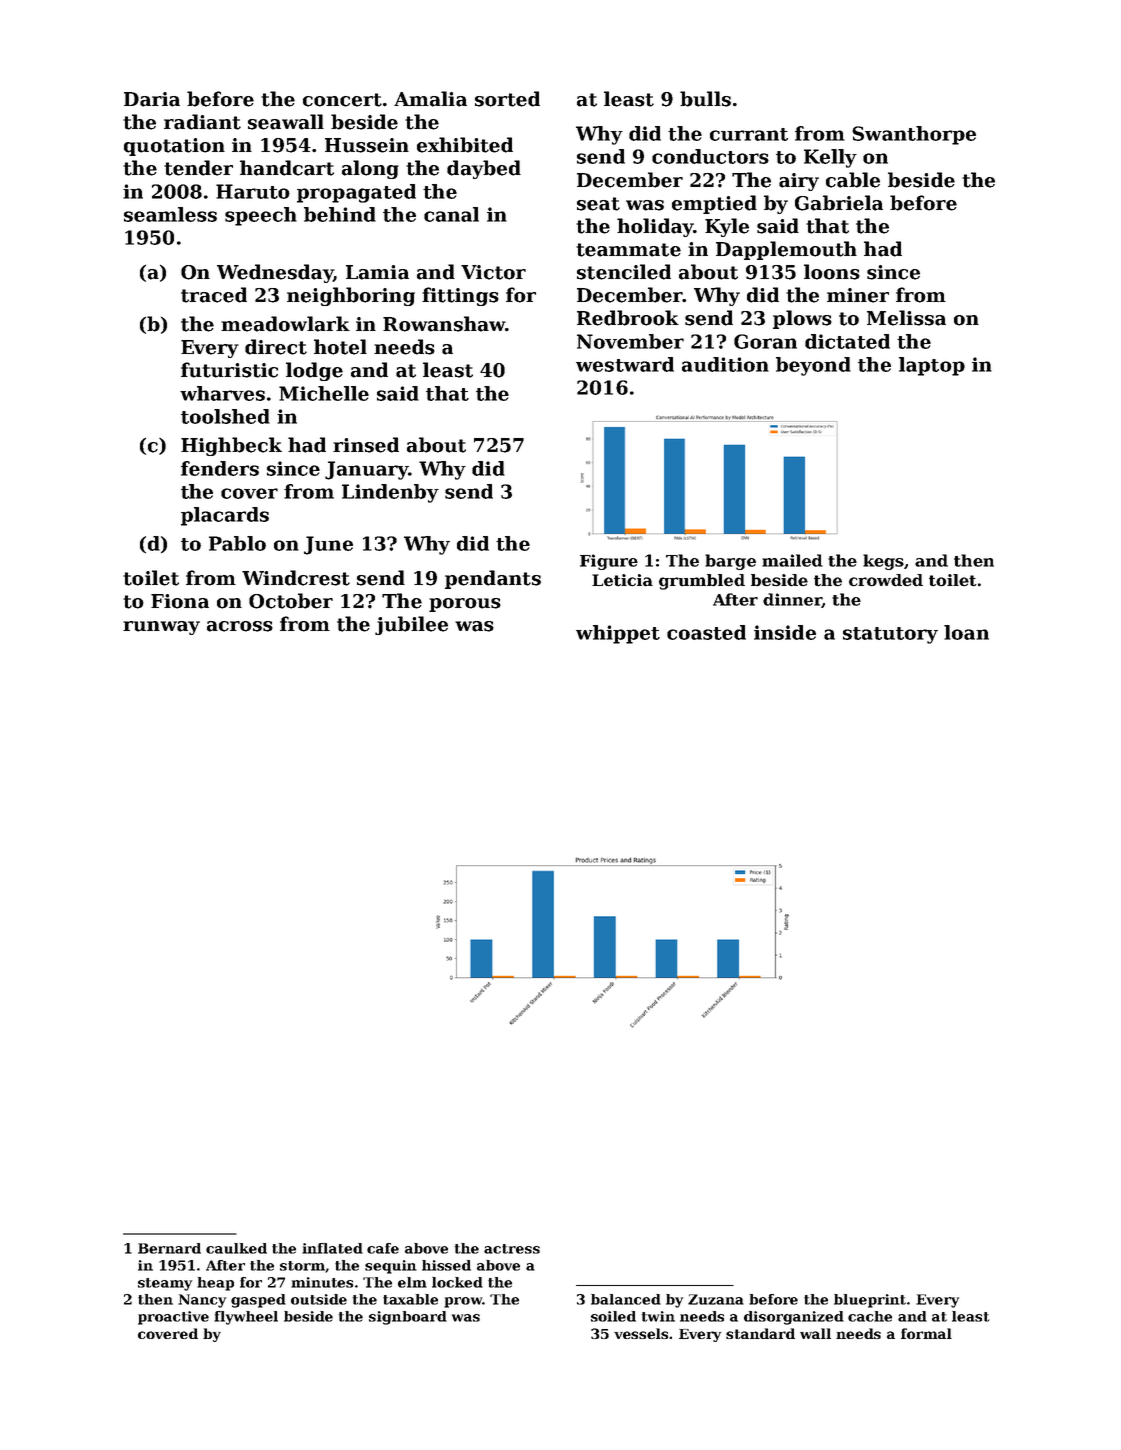 The width and height of the screenshot is (1121, 1450). What do you see at coordinates (609, 562) in the screenshot?
I see `Figure` at bounding box center [609, 562].
